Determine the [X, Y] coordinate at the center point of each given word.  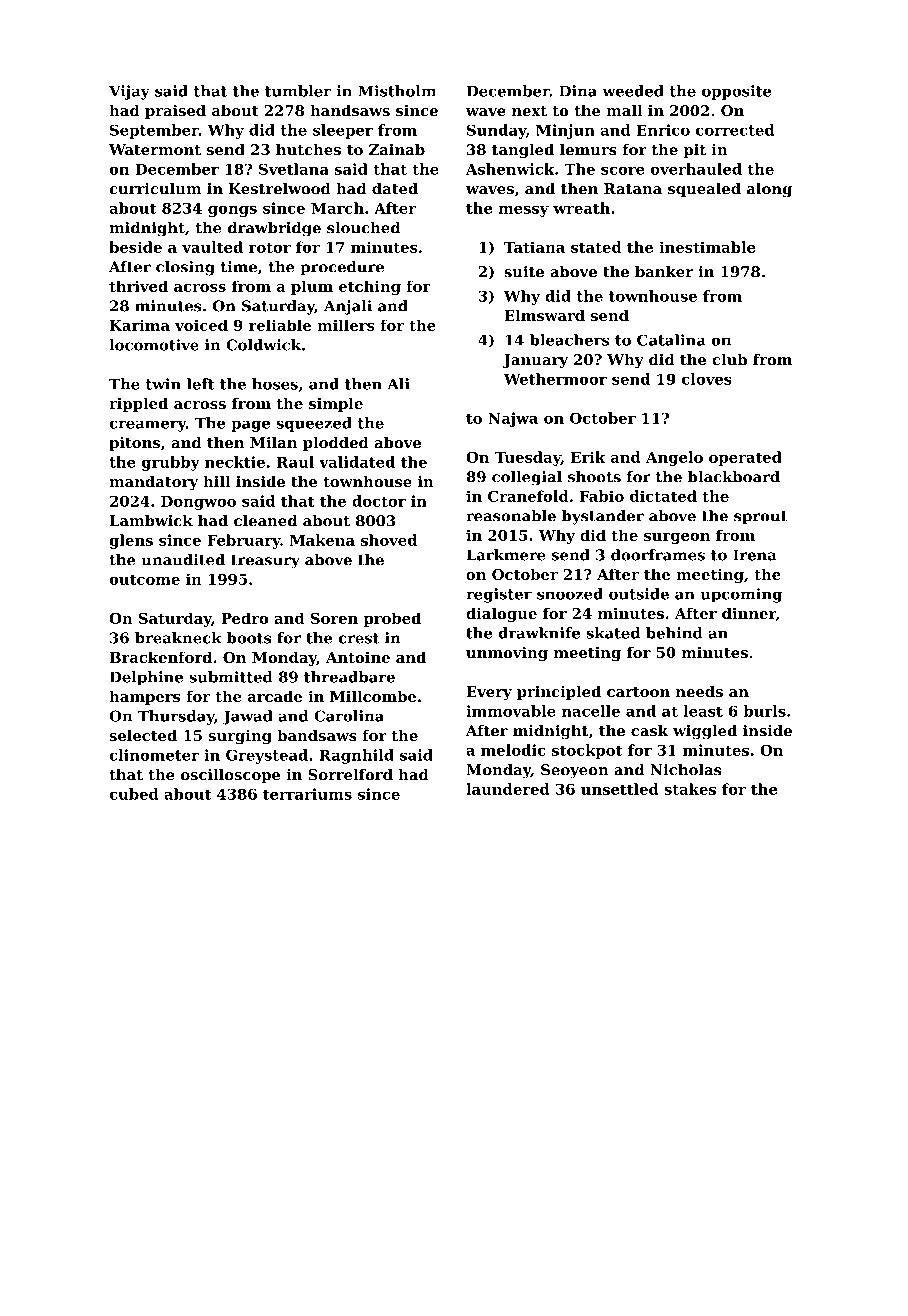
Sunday [496, 131]
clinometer [154, 755]
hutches [308, 150]
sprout [760, 518]
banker [664, 272]
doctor [379, 501]
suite [524, 272]
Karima [140, 325]
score [623, 170]
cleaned [265, 521]
